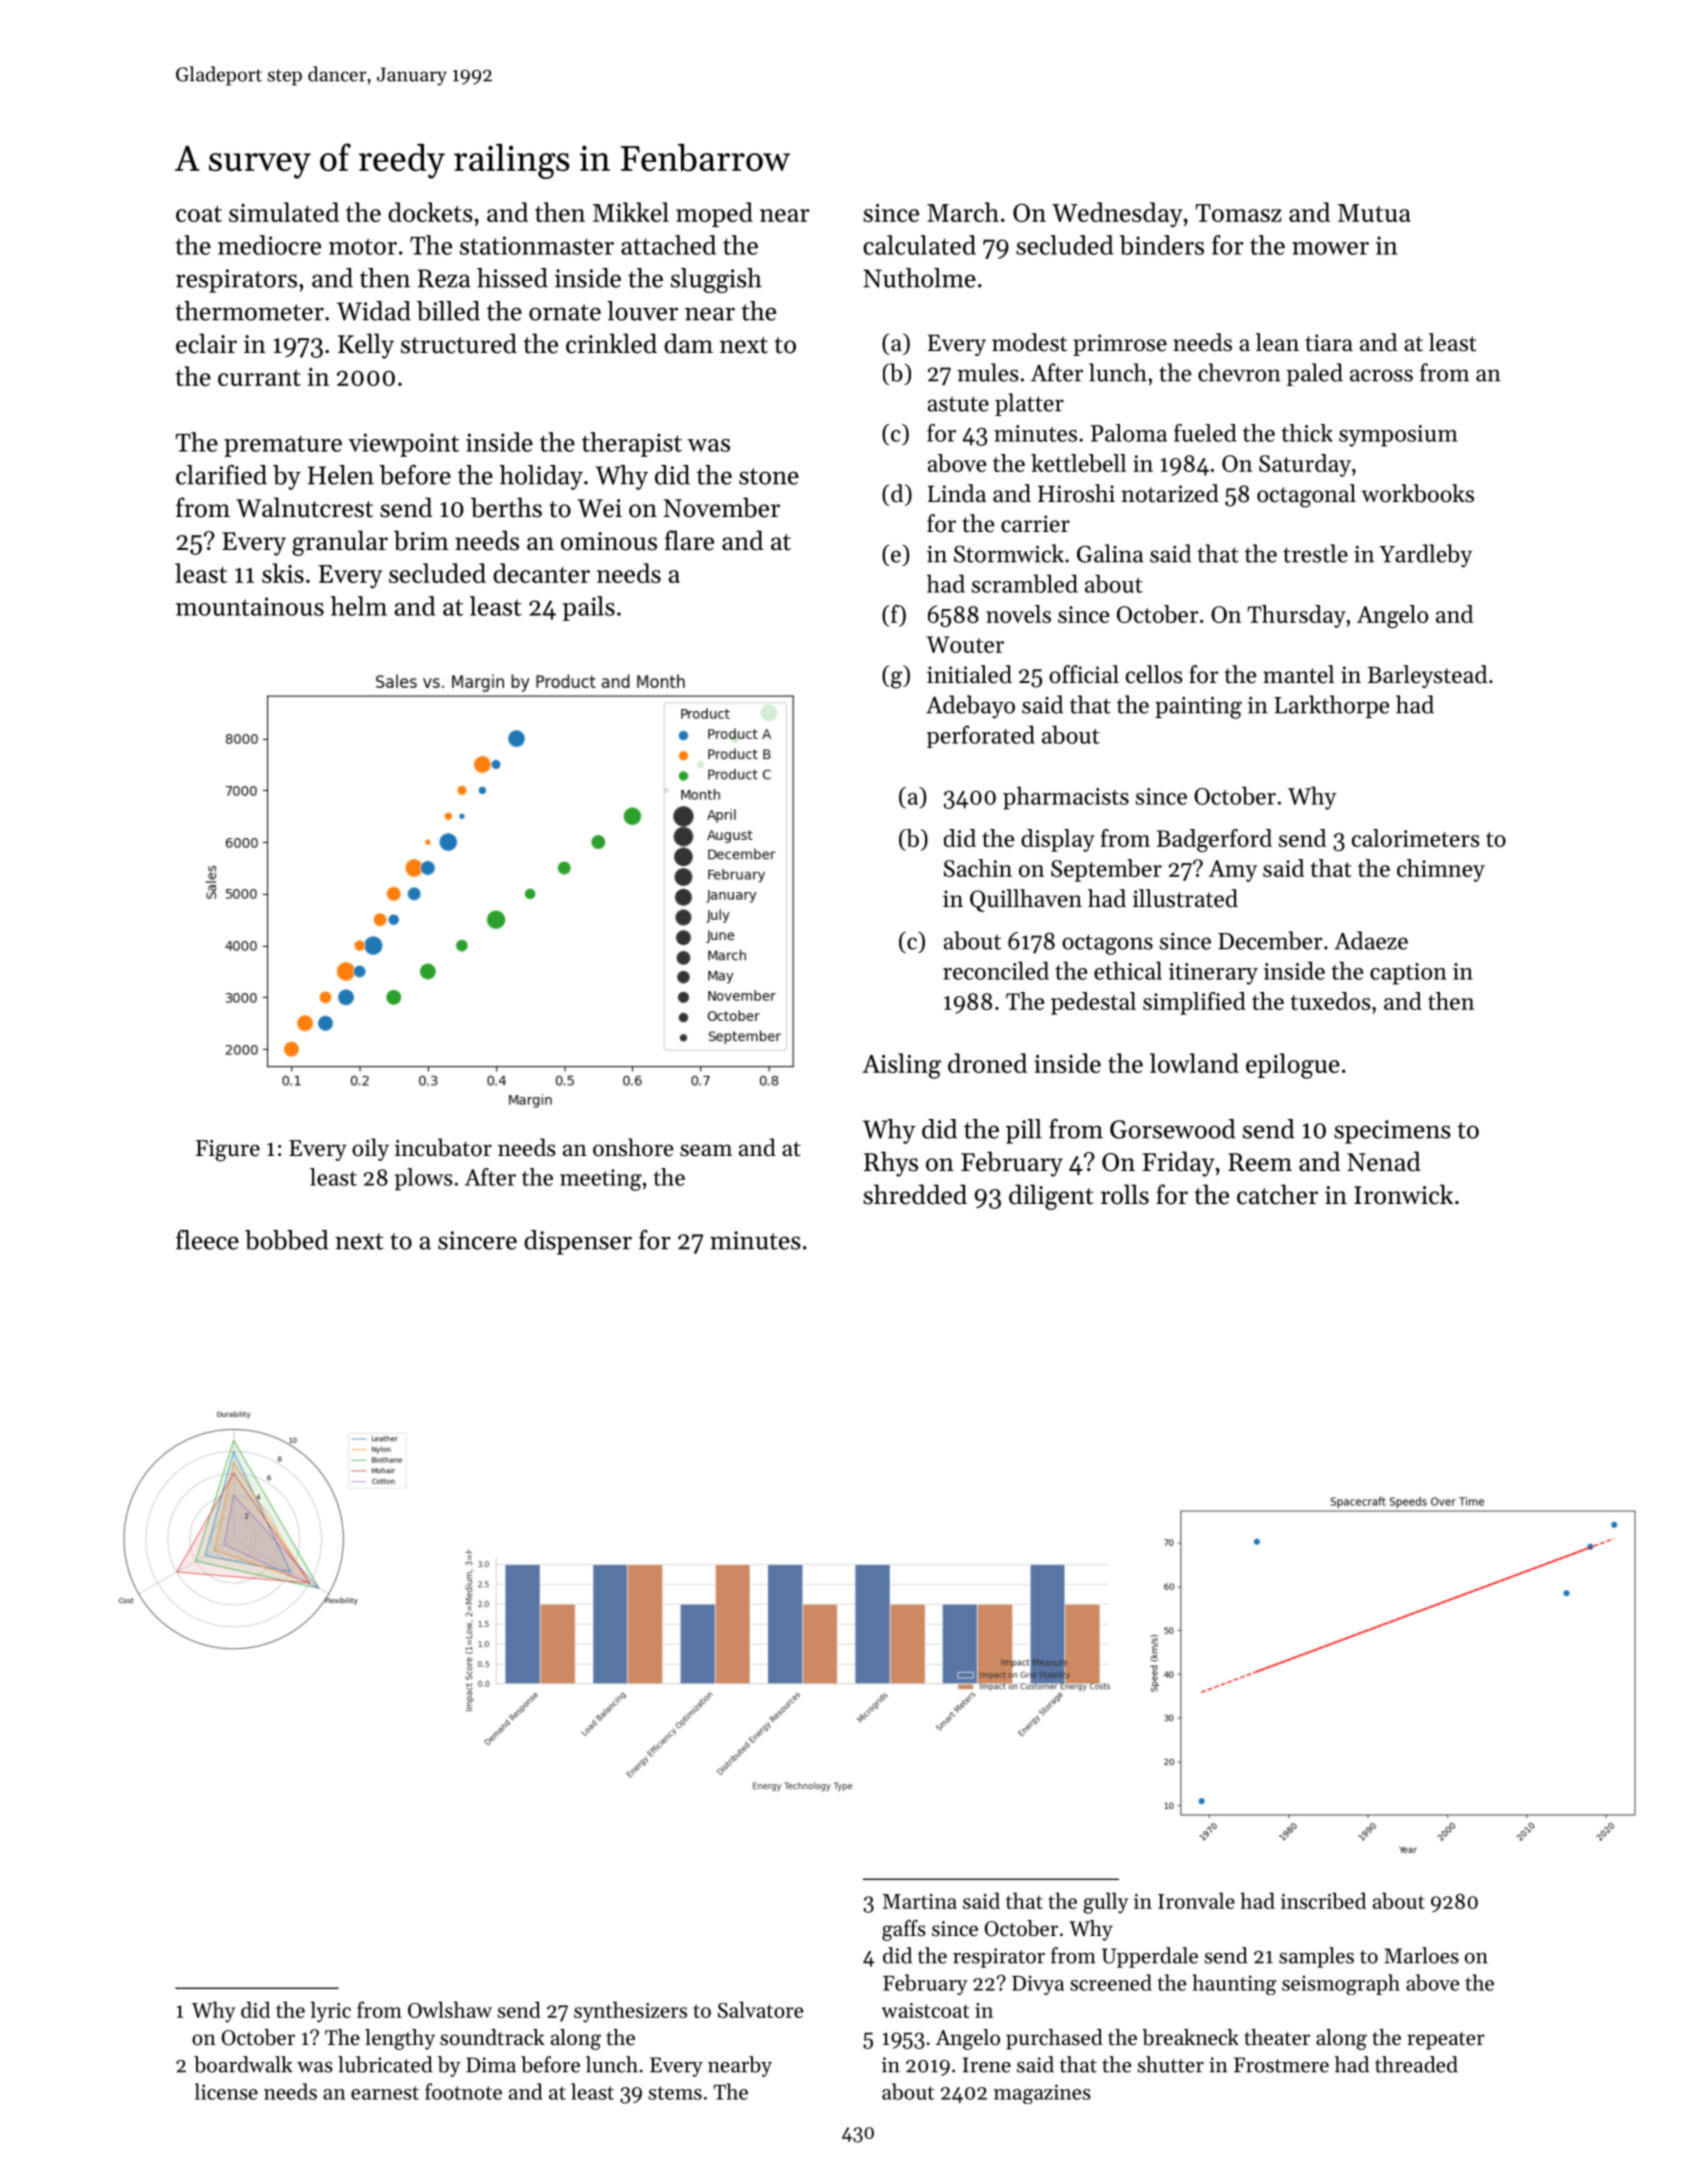  Describe the element at coordinates (578, 1242) in the screenshot. I see `dispenser` at that location.
